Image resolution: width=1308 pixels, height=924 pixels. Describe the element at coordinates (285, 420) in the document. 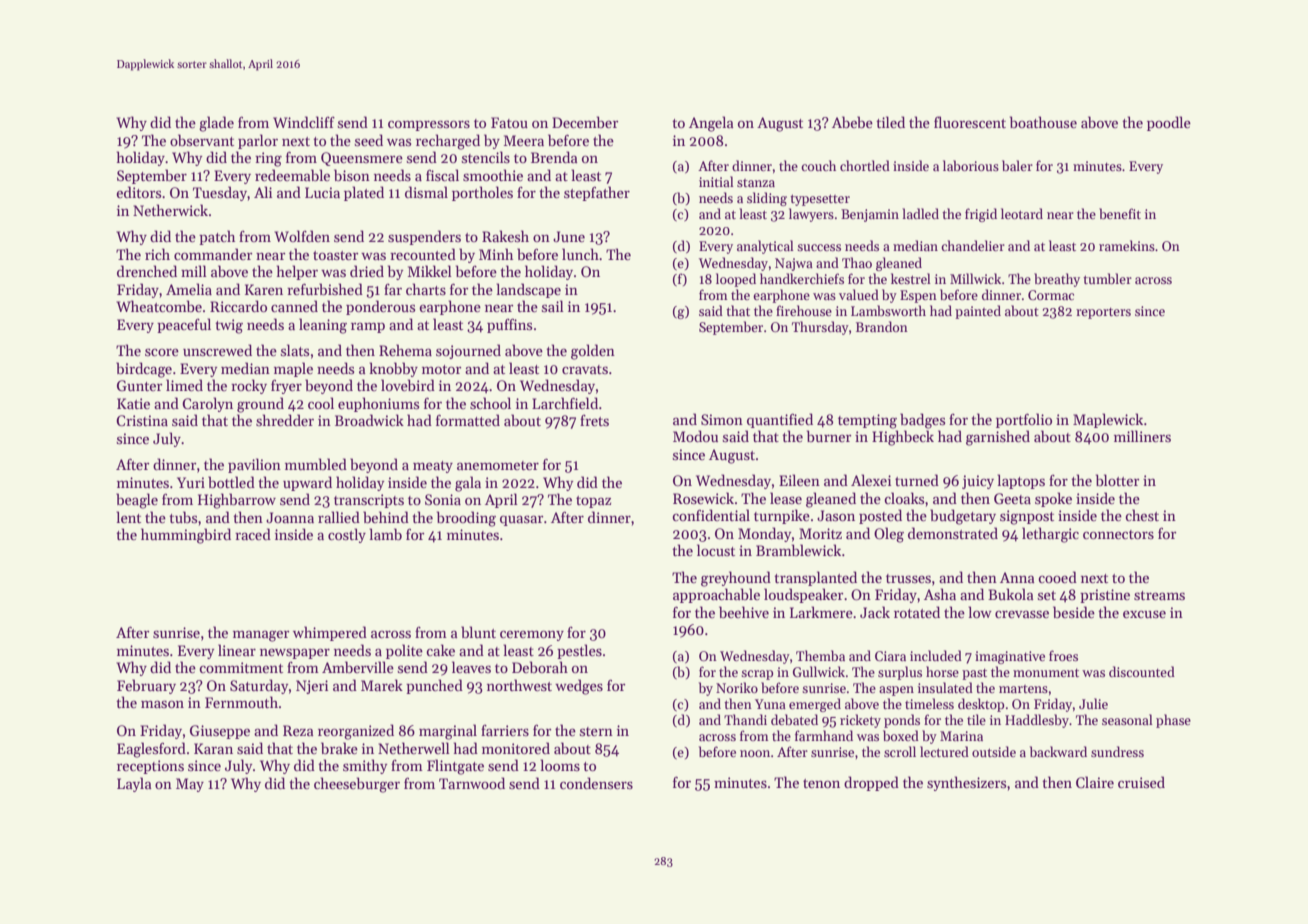

I see `shredder` at that location.
